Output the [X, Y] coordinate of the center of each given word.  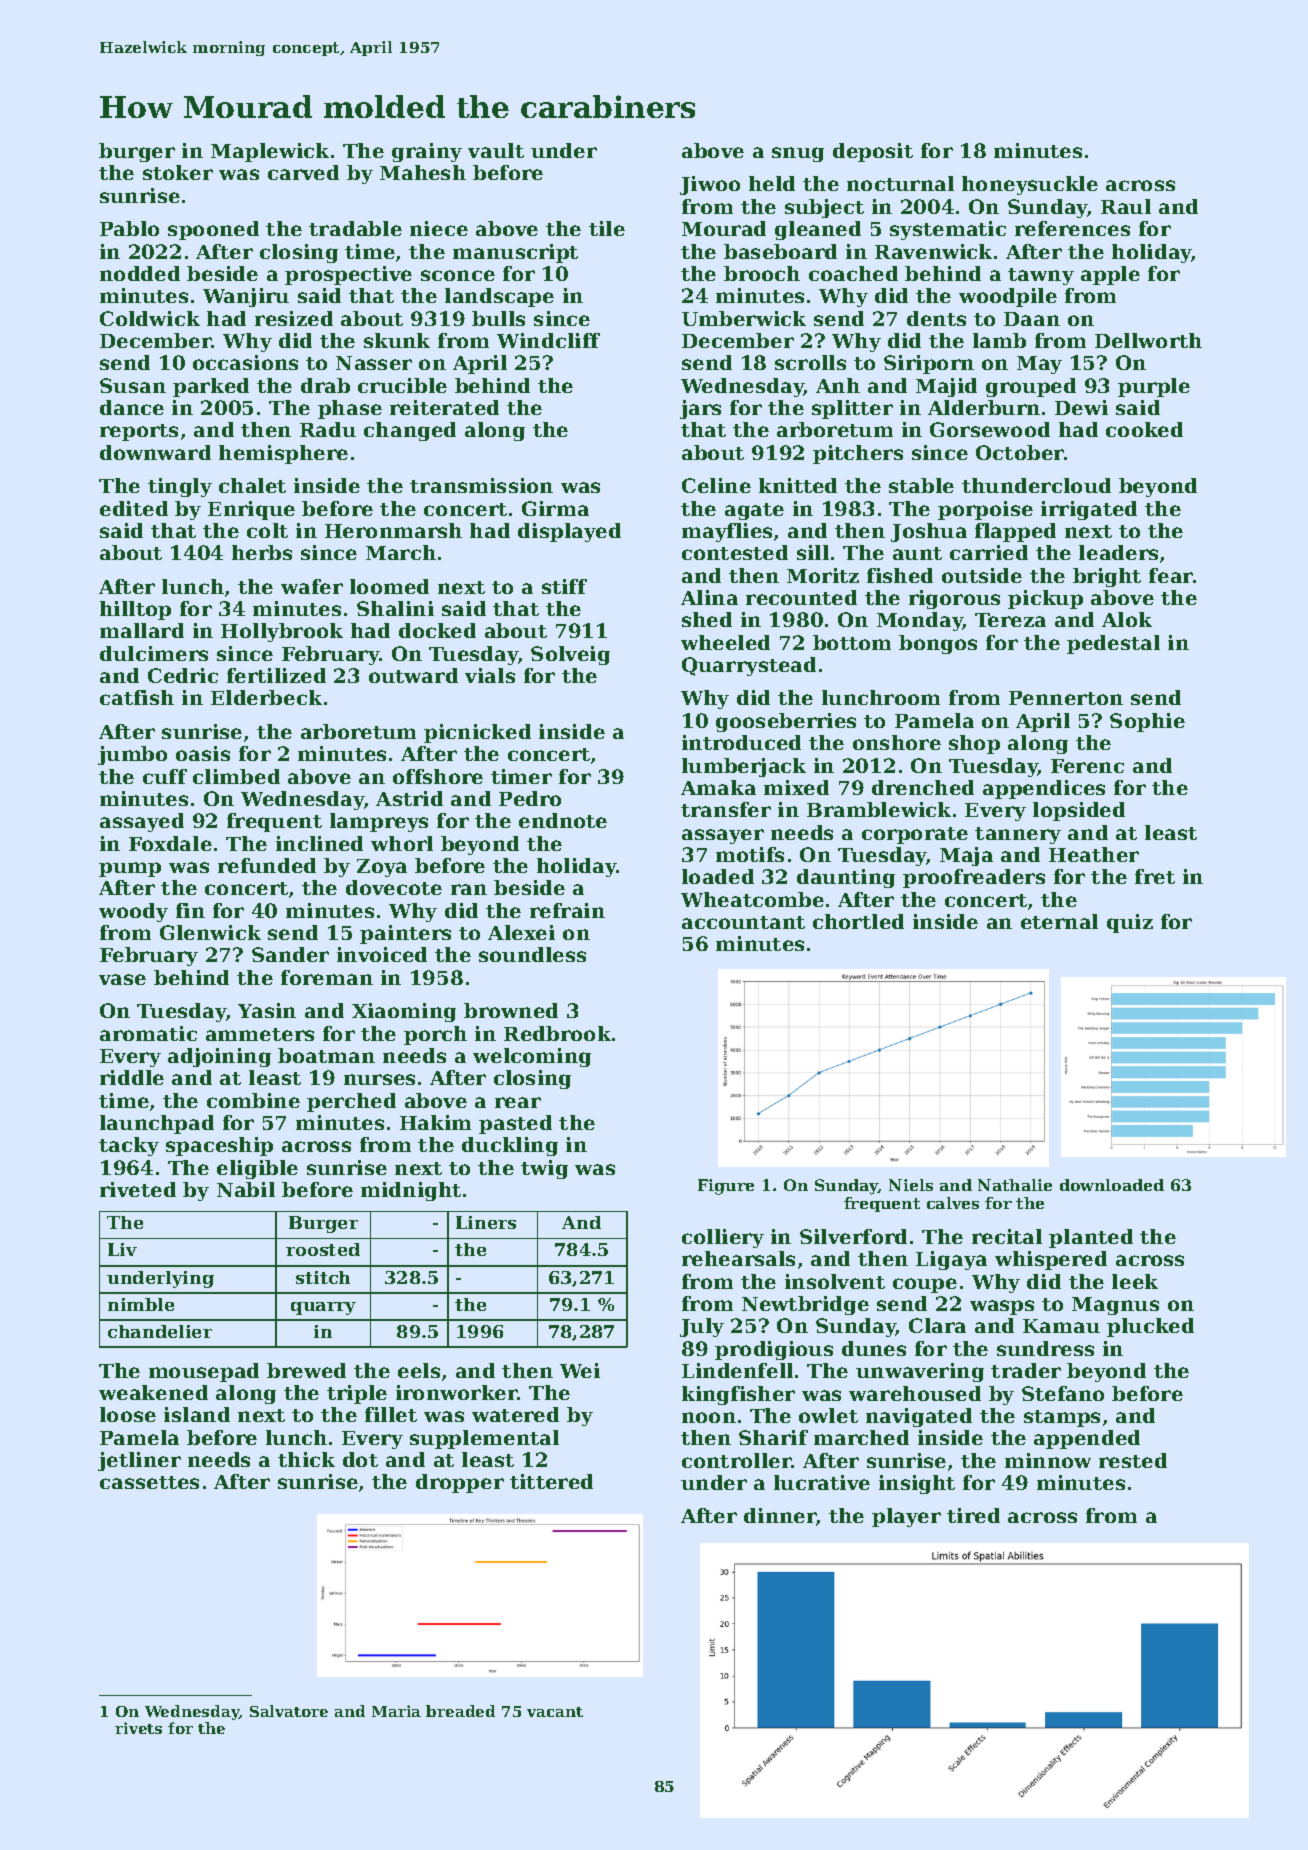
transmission [481, 485]
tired [973, 1515]
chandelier [160, 1331]
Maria [396, 1711]
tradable [355, 228]
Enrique [251, 510]
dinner [780, 1515]
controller [737, 1460]
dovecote [394, 887]
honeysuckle [1030, 185]
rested [1133, 1460]
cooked [1144, 429]
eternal [1059, 921]
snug [798, 154]
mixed [796, 787]
